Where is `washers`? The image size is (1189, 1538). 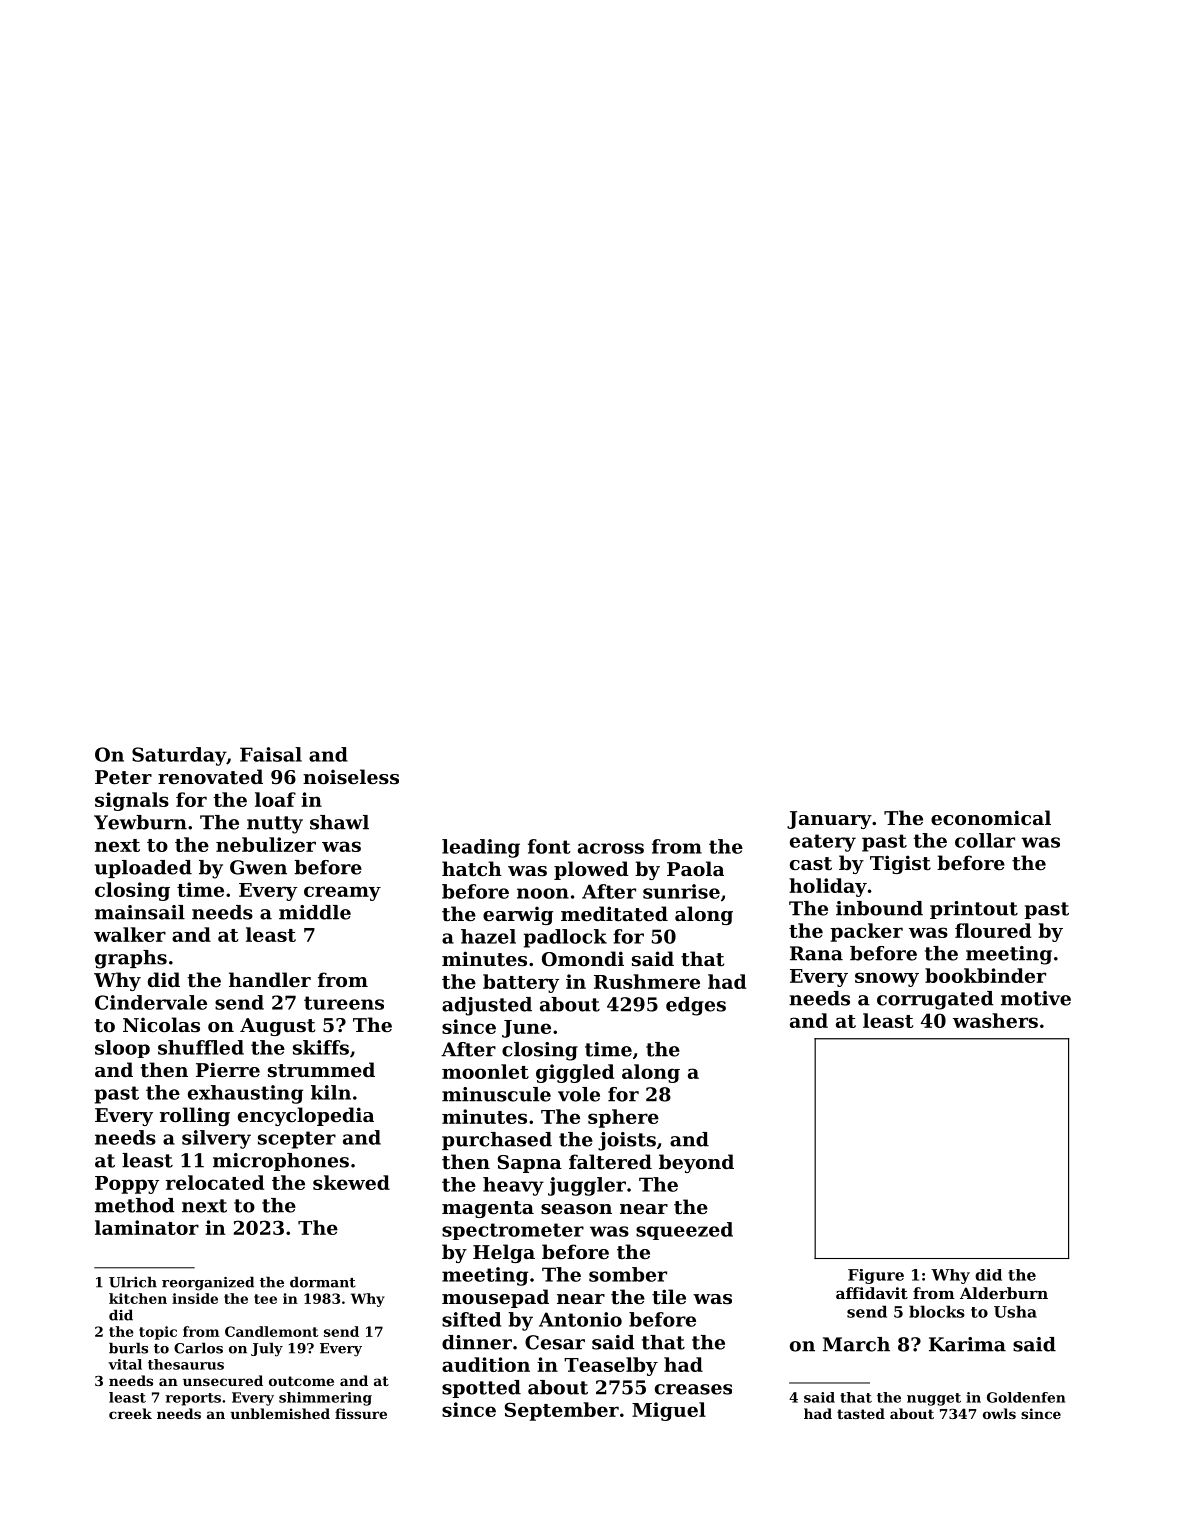
washers is located at coordinates (995, 1020).
